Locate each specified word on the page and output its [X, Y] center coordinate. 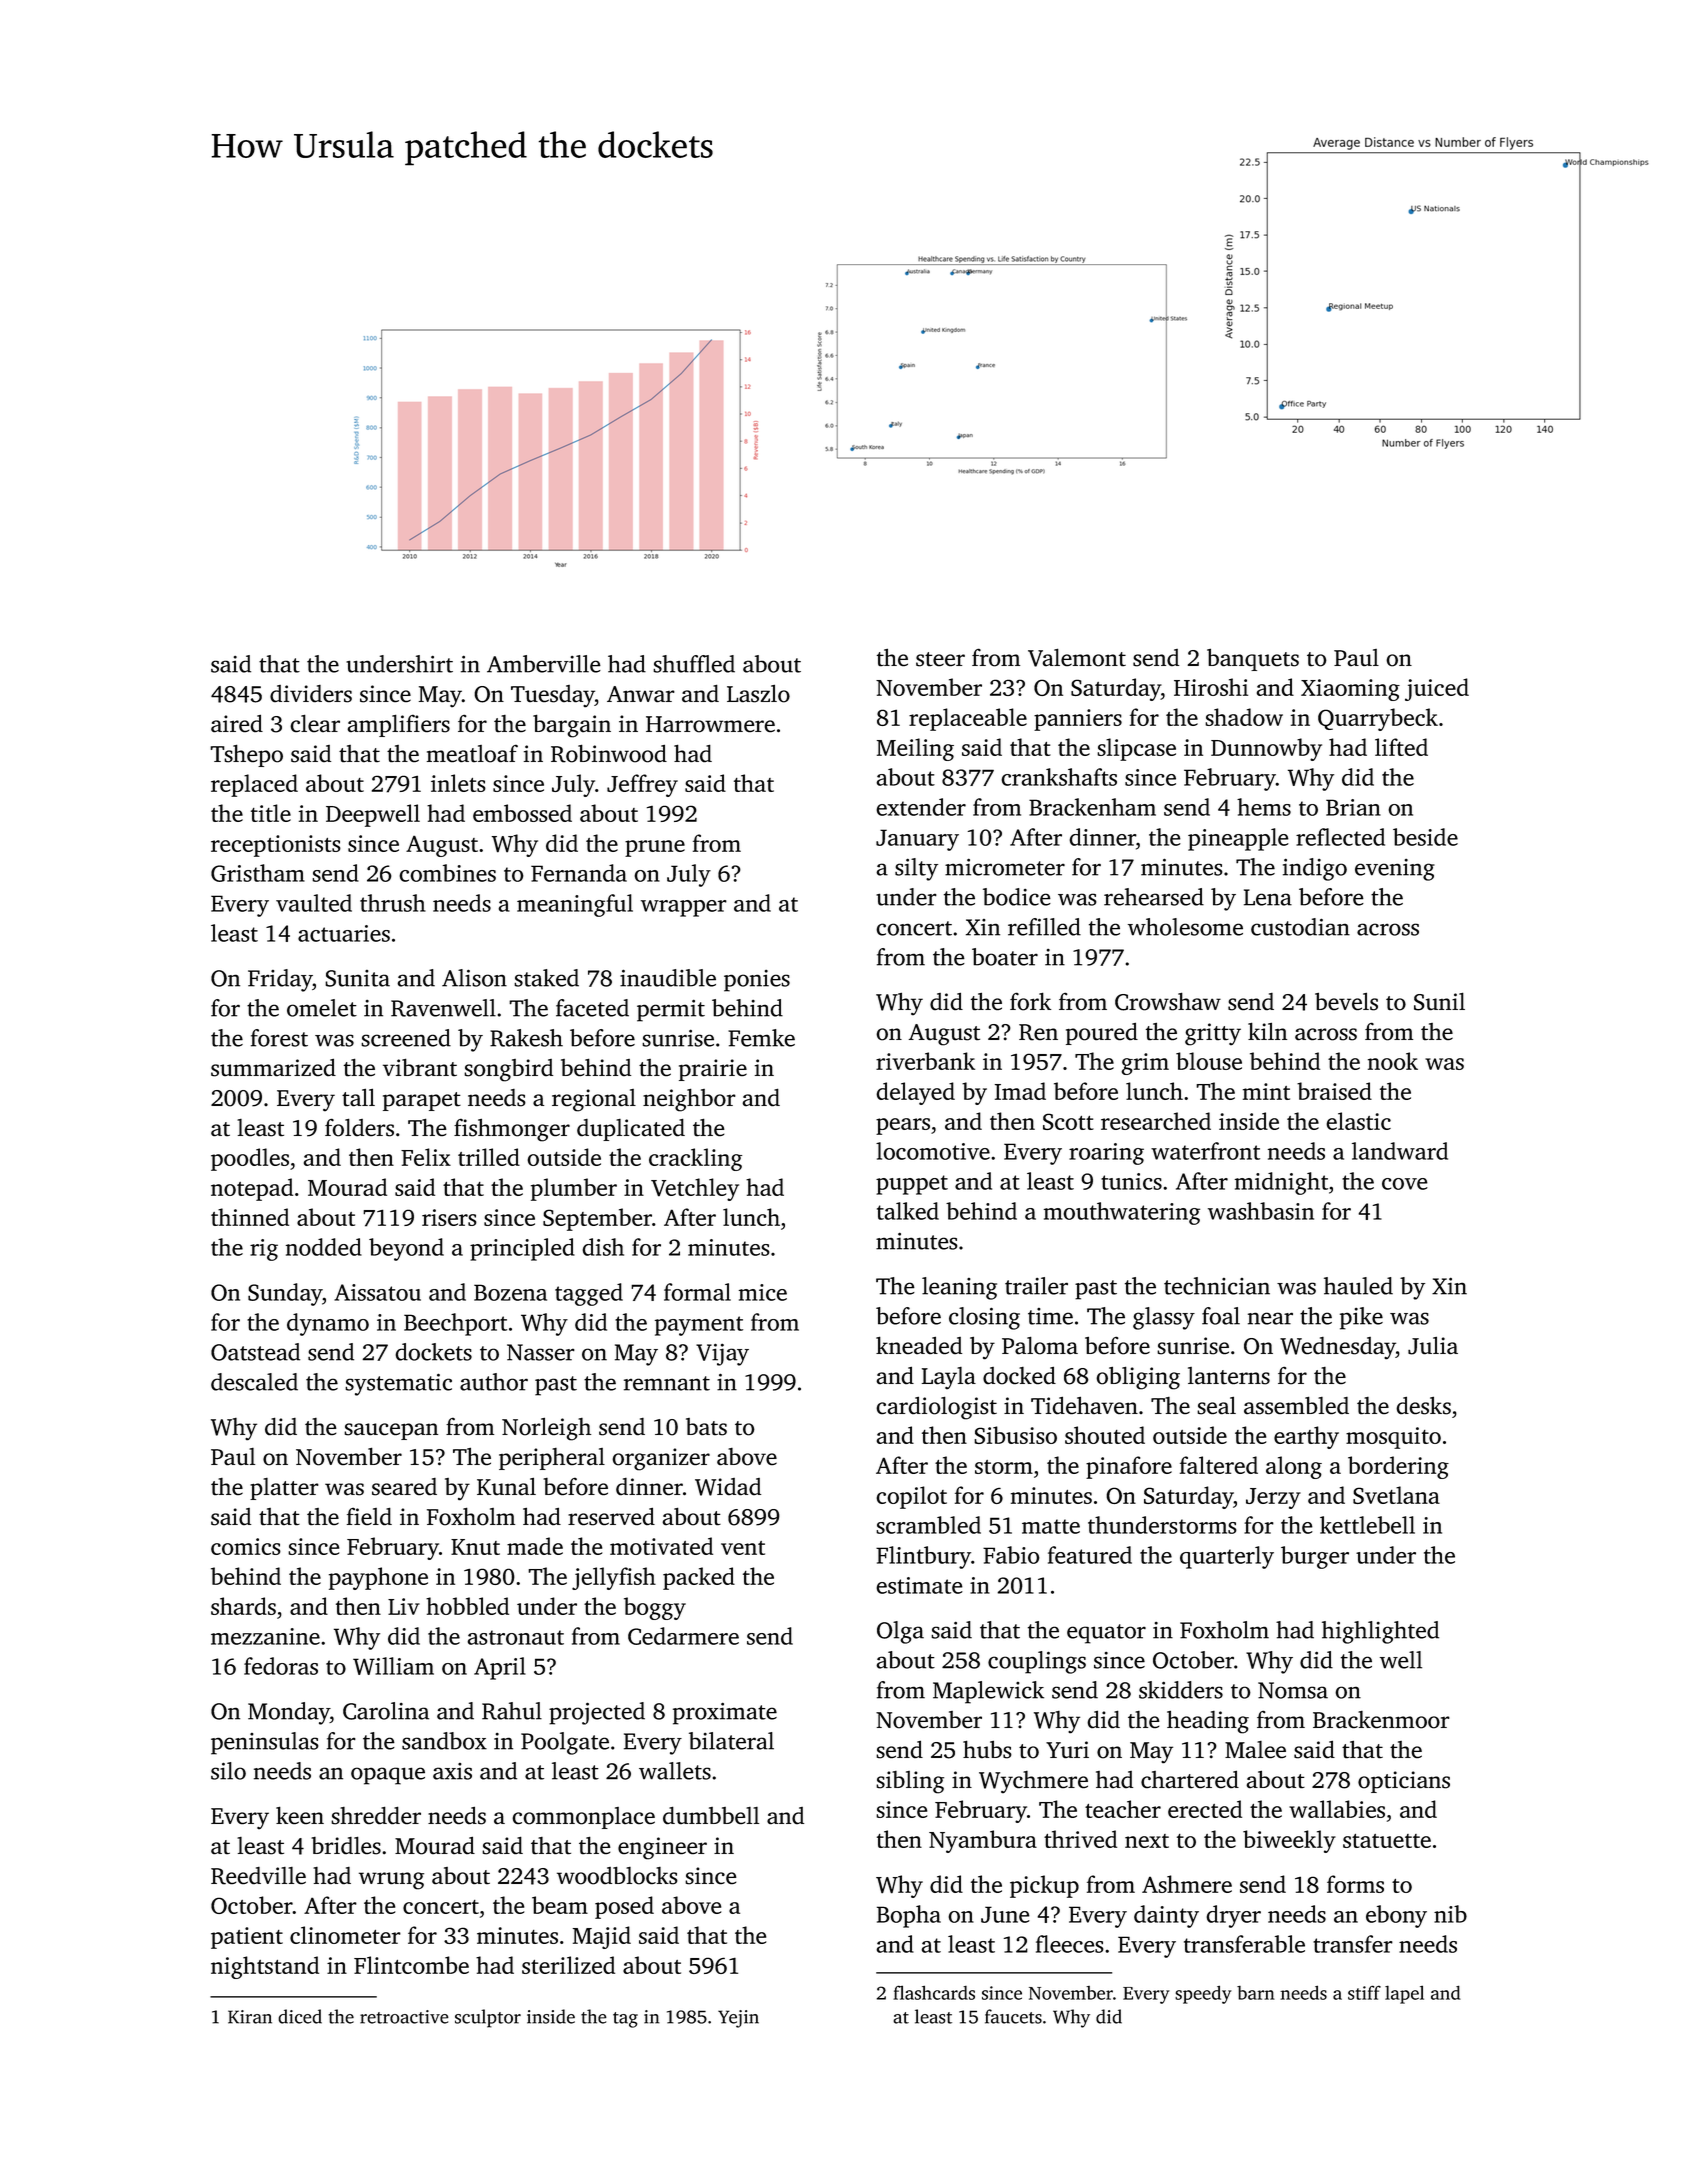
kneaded [919, 1345]
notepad [252, 1189]
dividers [311, 694]
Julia [1433, 1345]
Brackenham [1092, 807]
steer [940, 659]
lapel [1404, 1994]
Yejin [738, 2019]
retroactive [404, 2017]
